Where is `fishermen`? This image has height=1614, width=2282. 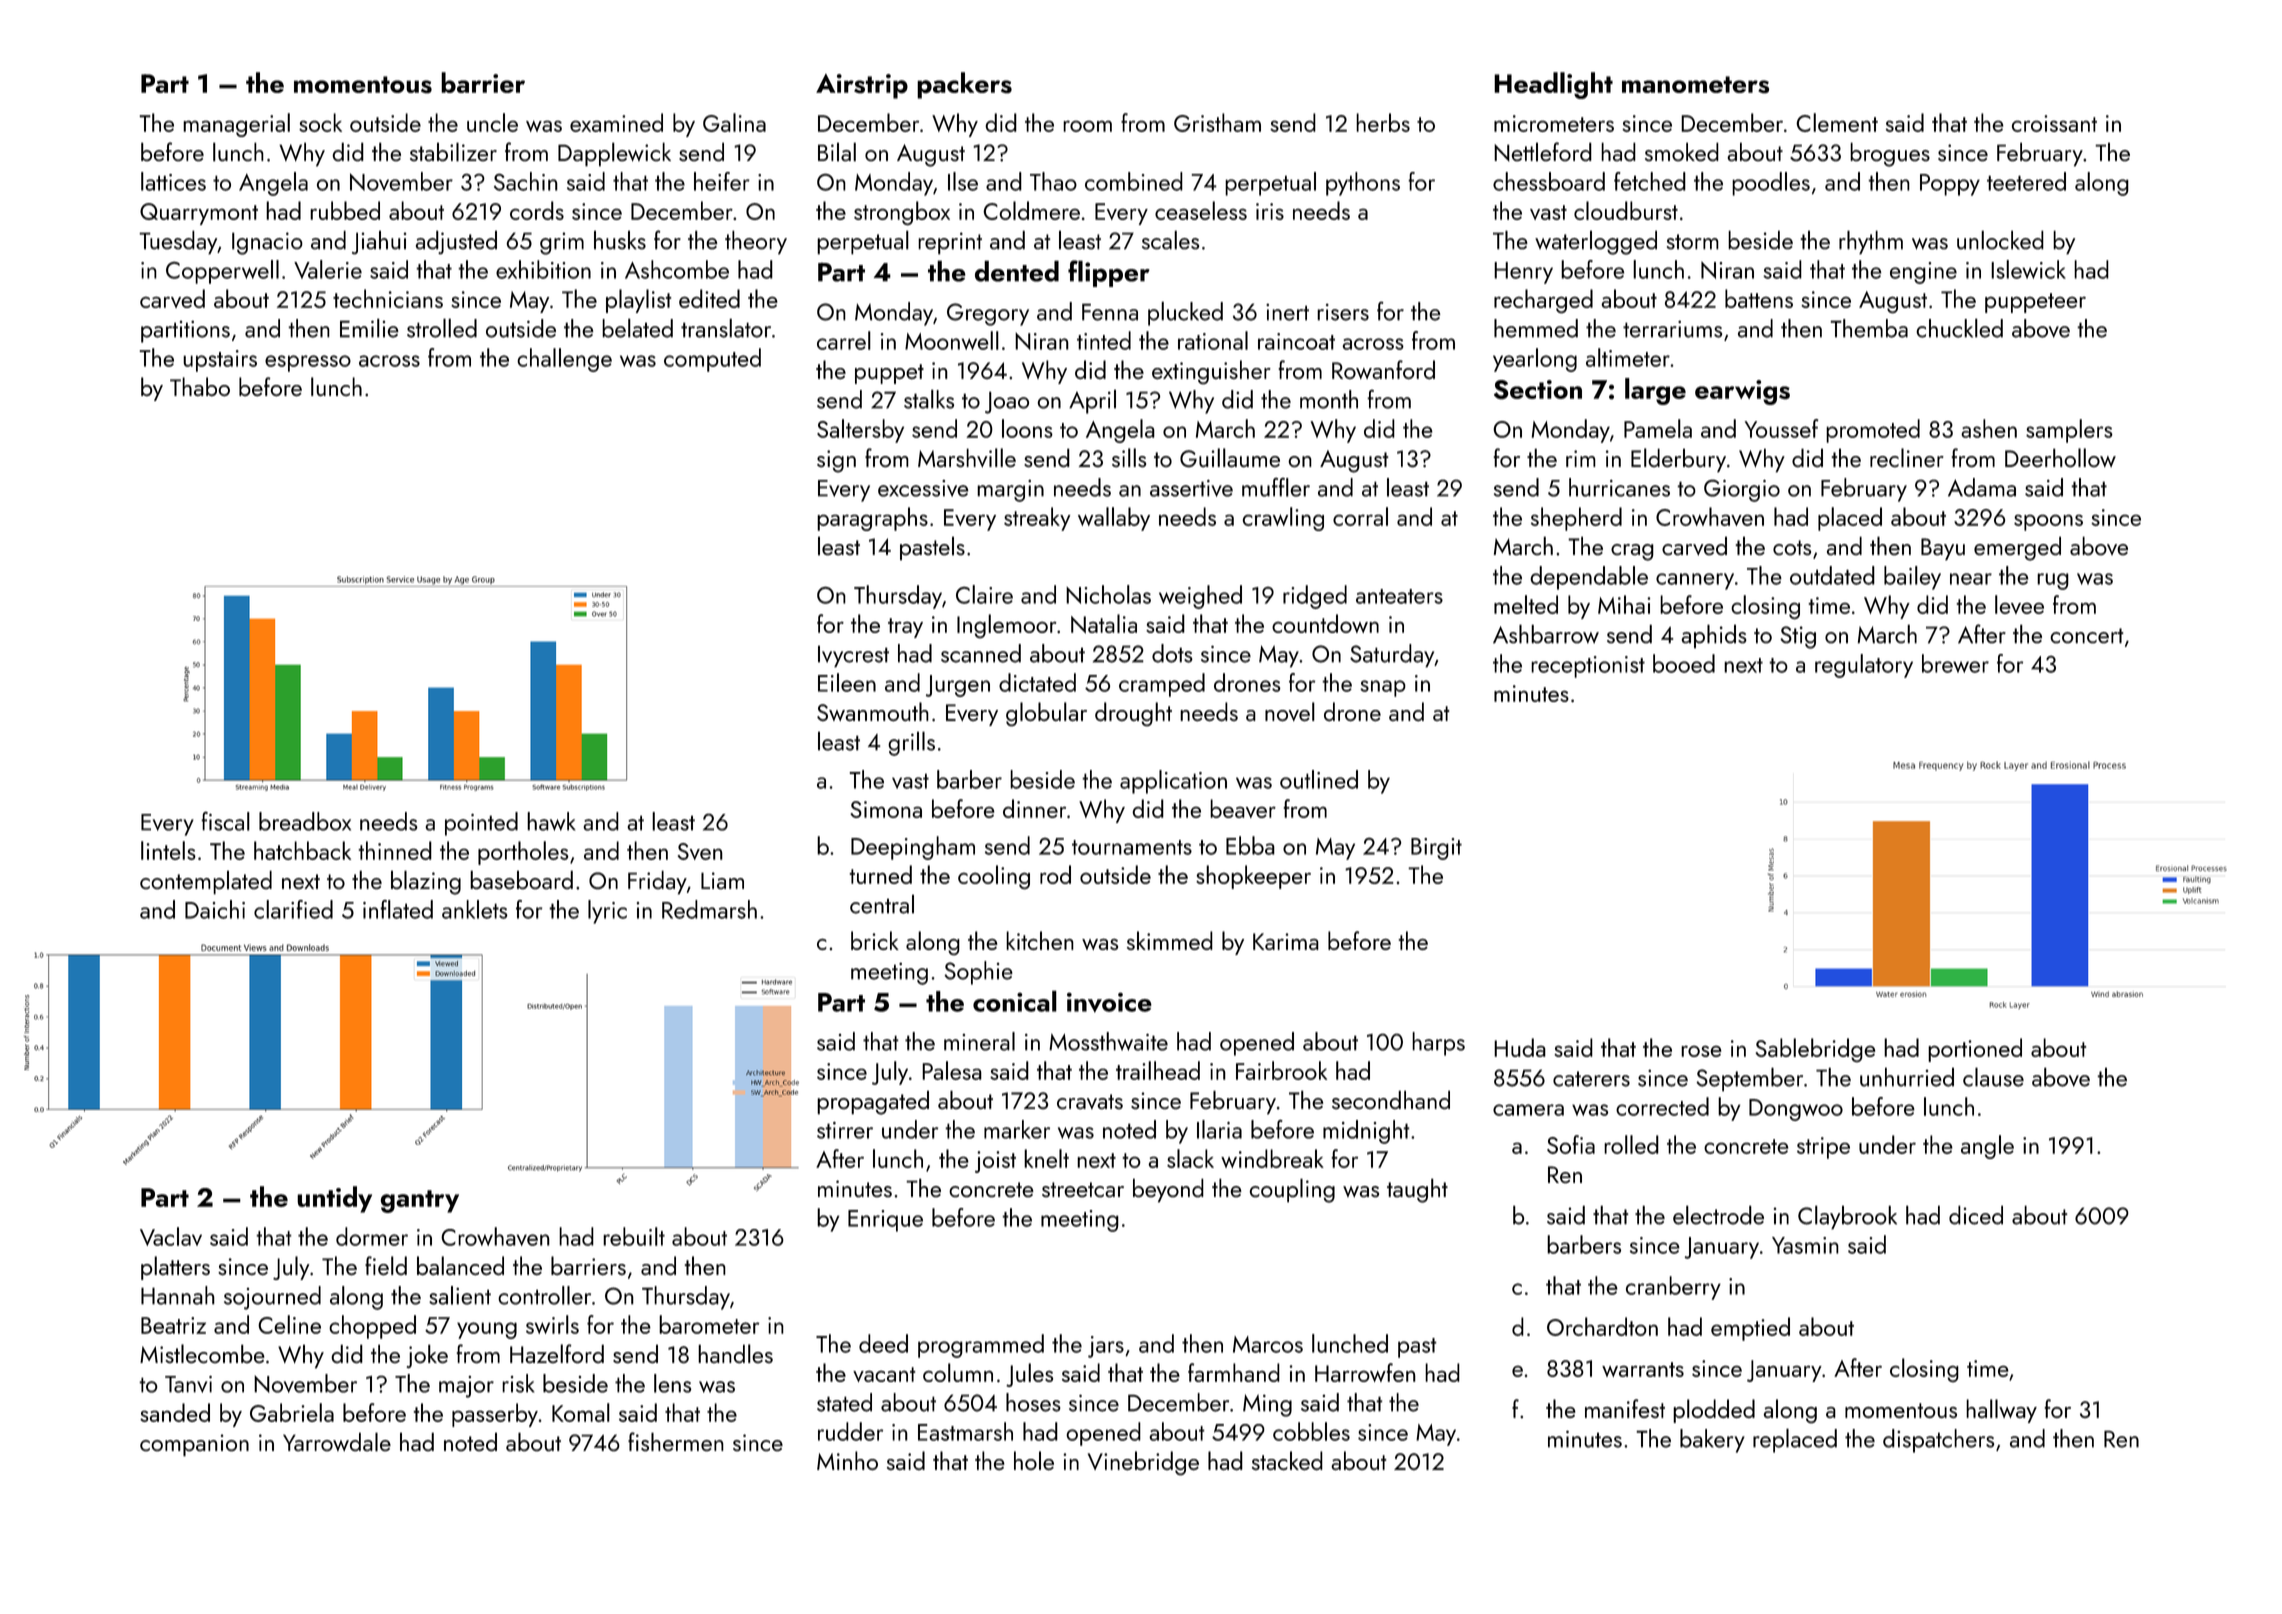
fishermen is located at coordinates (675, 1441).
